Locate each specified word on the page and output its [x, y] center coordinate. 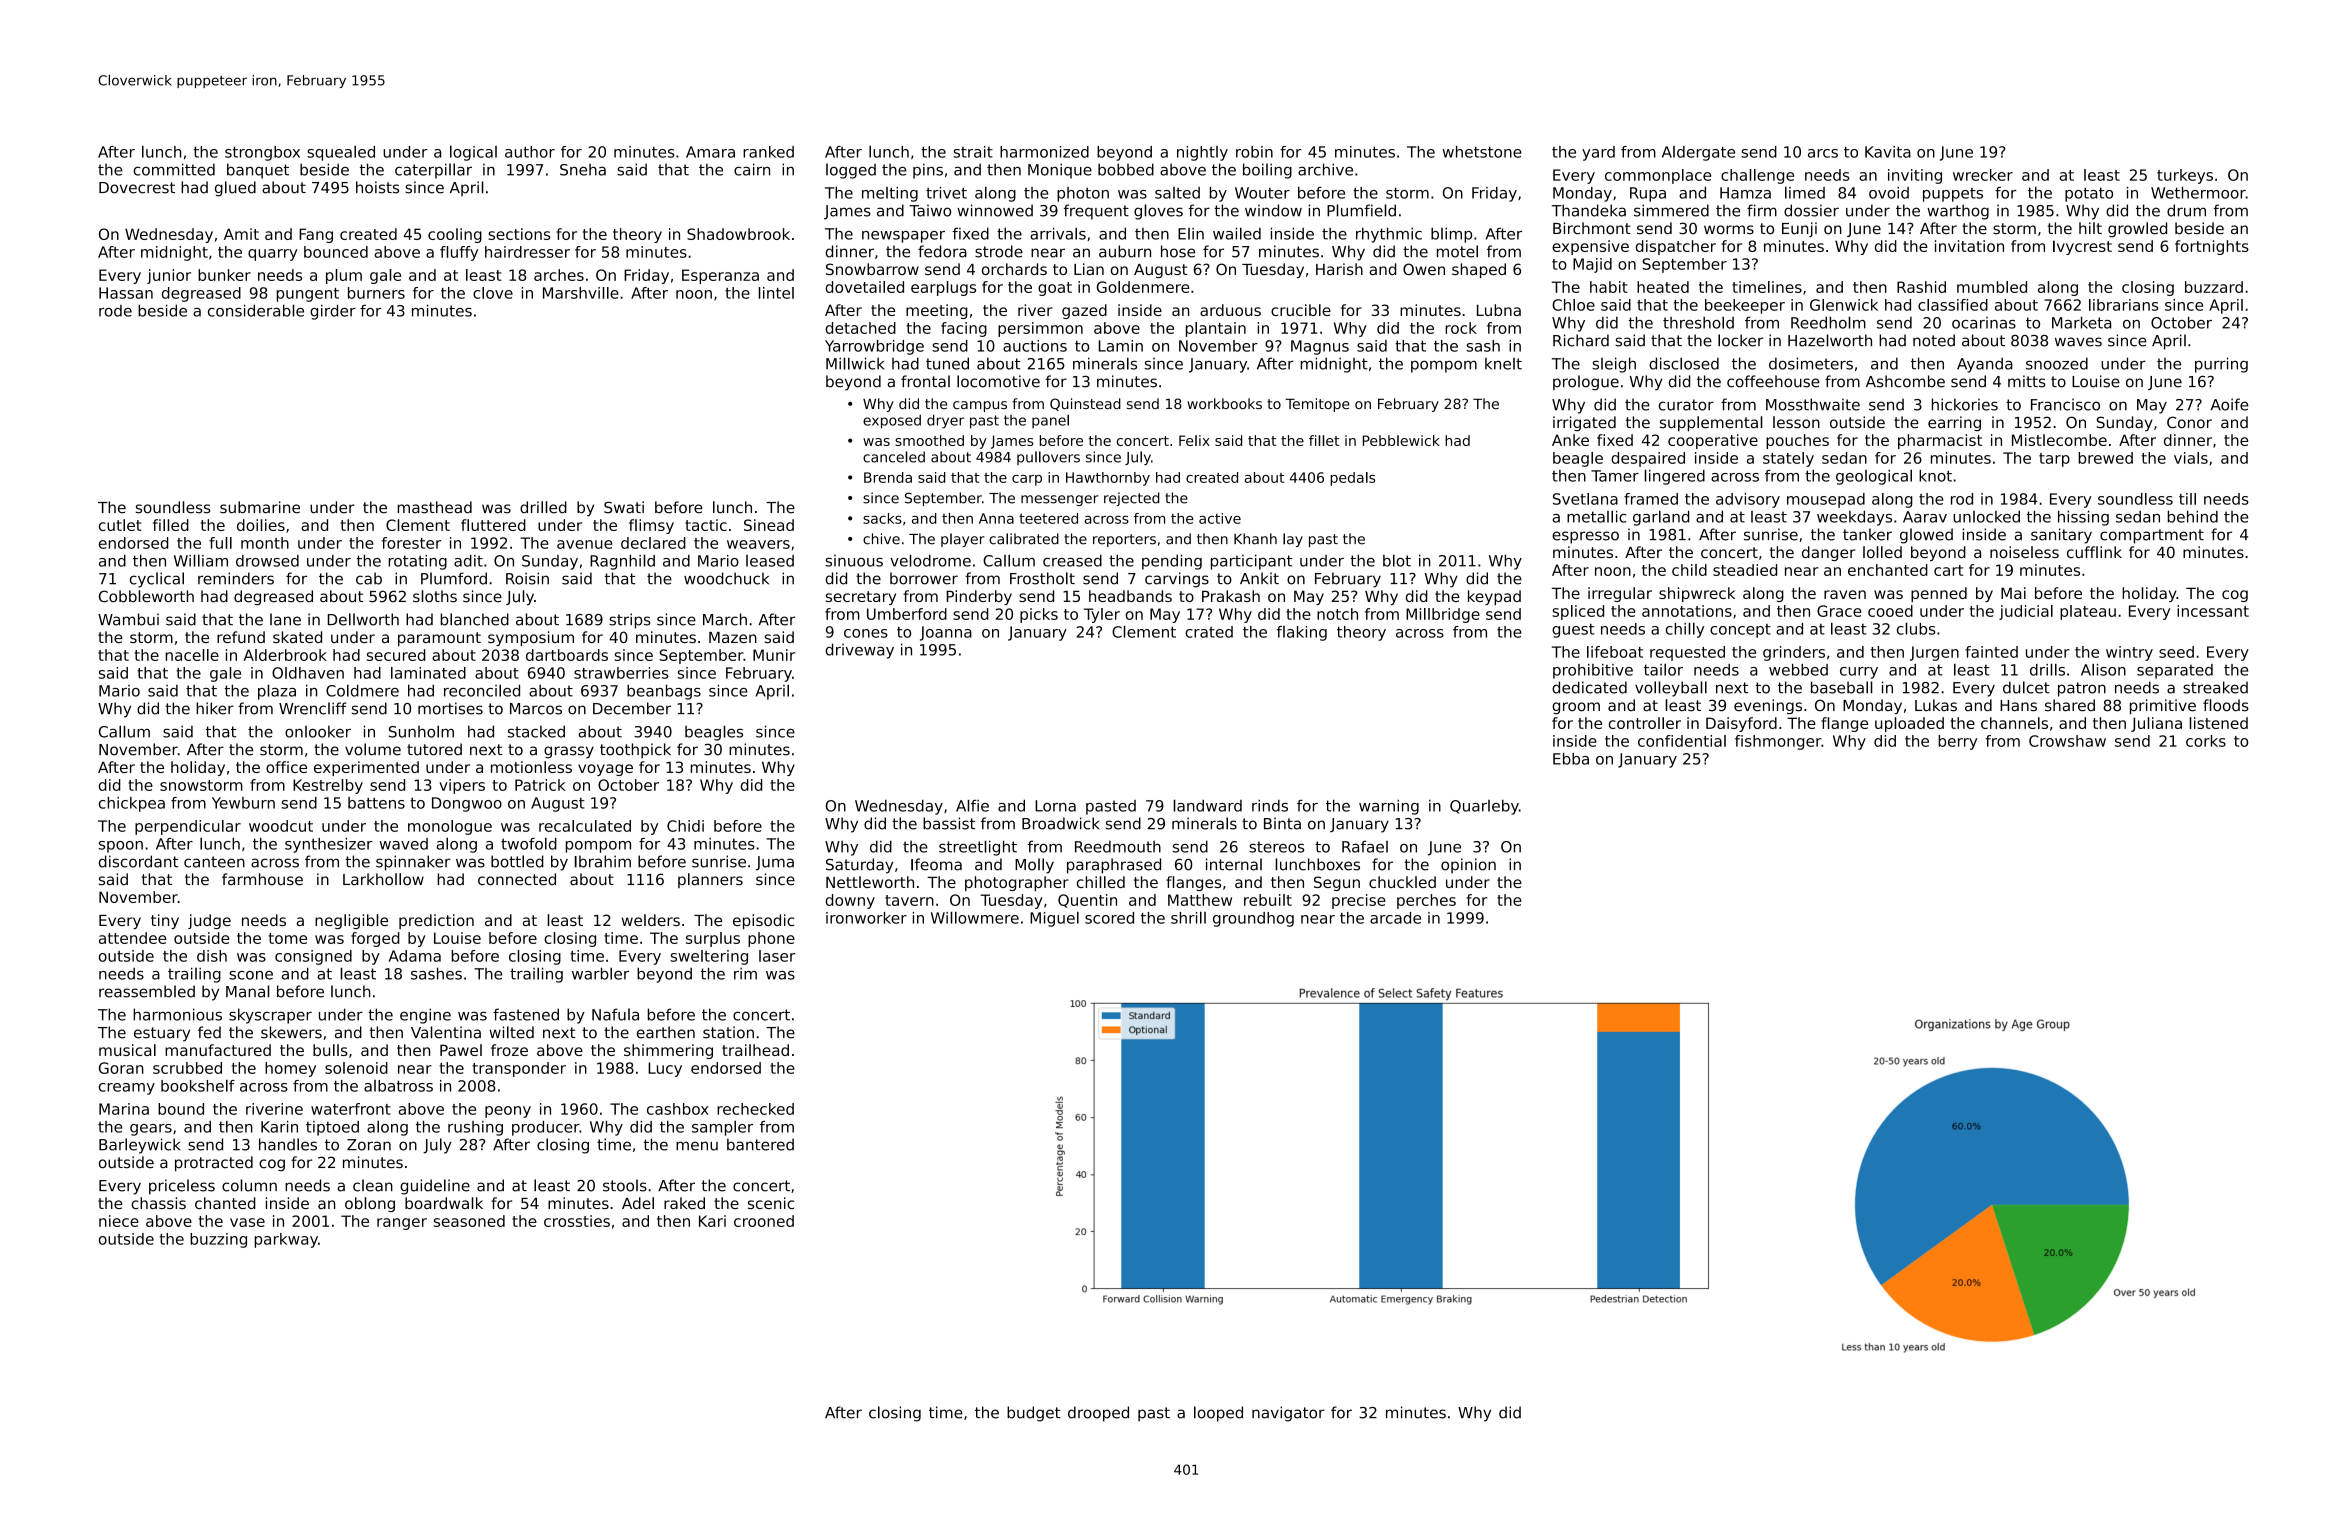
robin [1254, 152]
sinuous [854, 561]
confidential [1682, 741]
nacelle [192, 655]
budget [1033, 1414]
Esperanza [720, 276]
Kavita [1888, 152]
